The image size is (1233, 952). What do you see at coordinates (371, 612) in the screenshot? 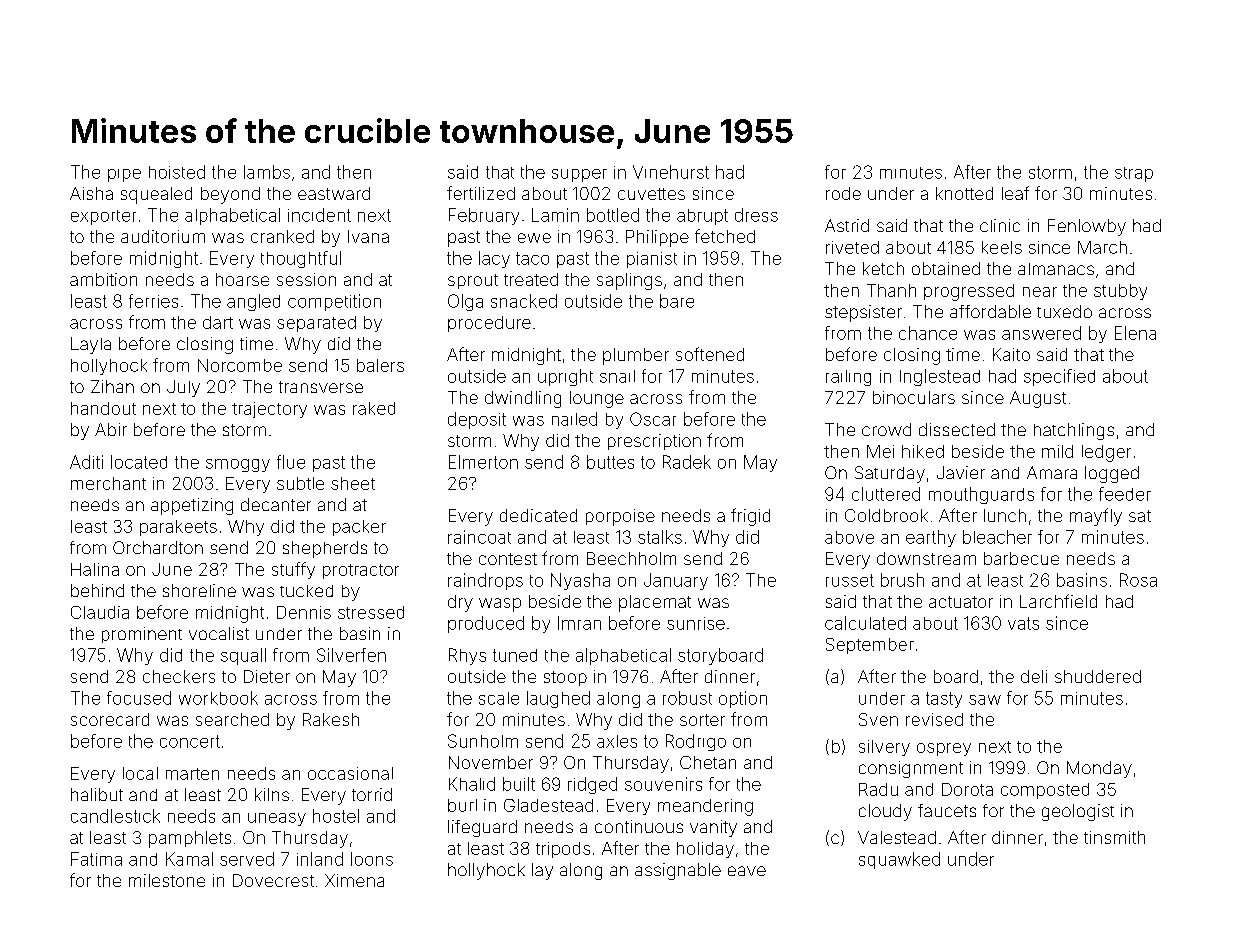
I see `stressed` at bounding box center [371, 612].
